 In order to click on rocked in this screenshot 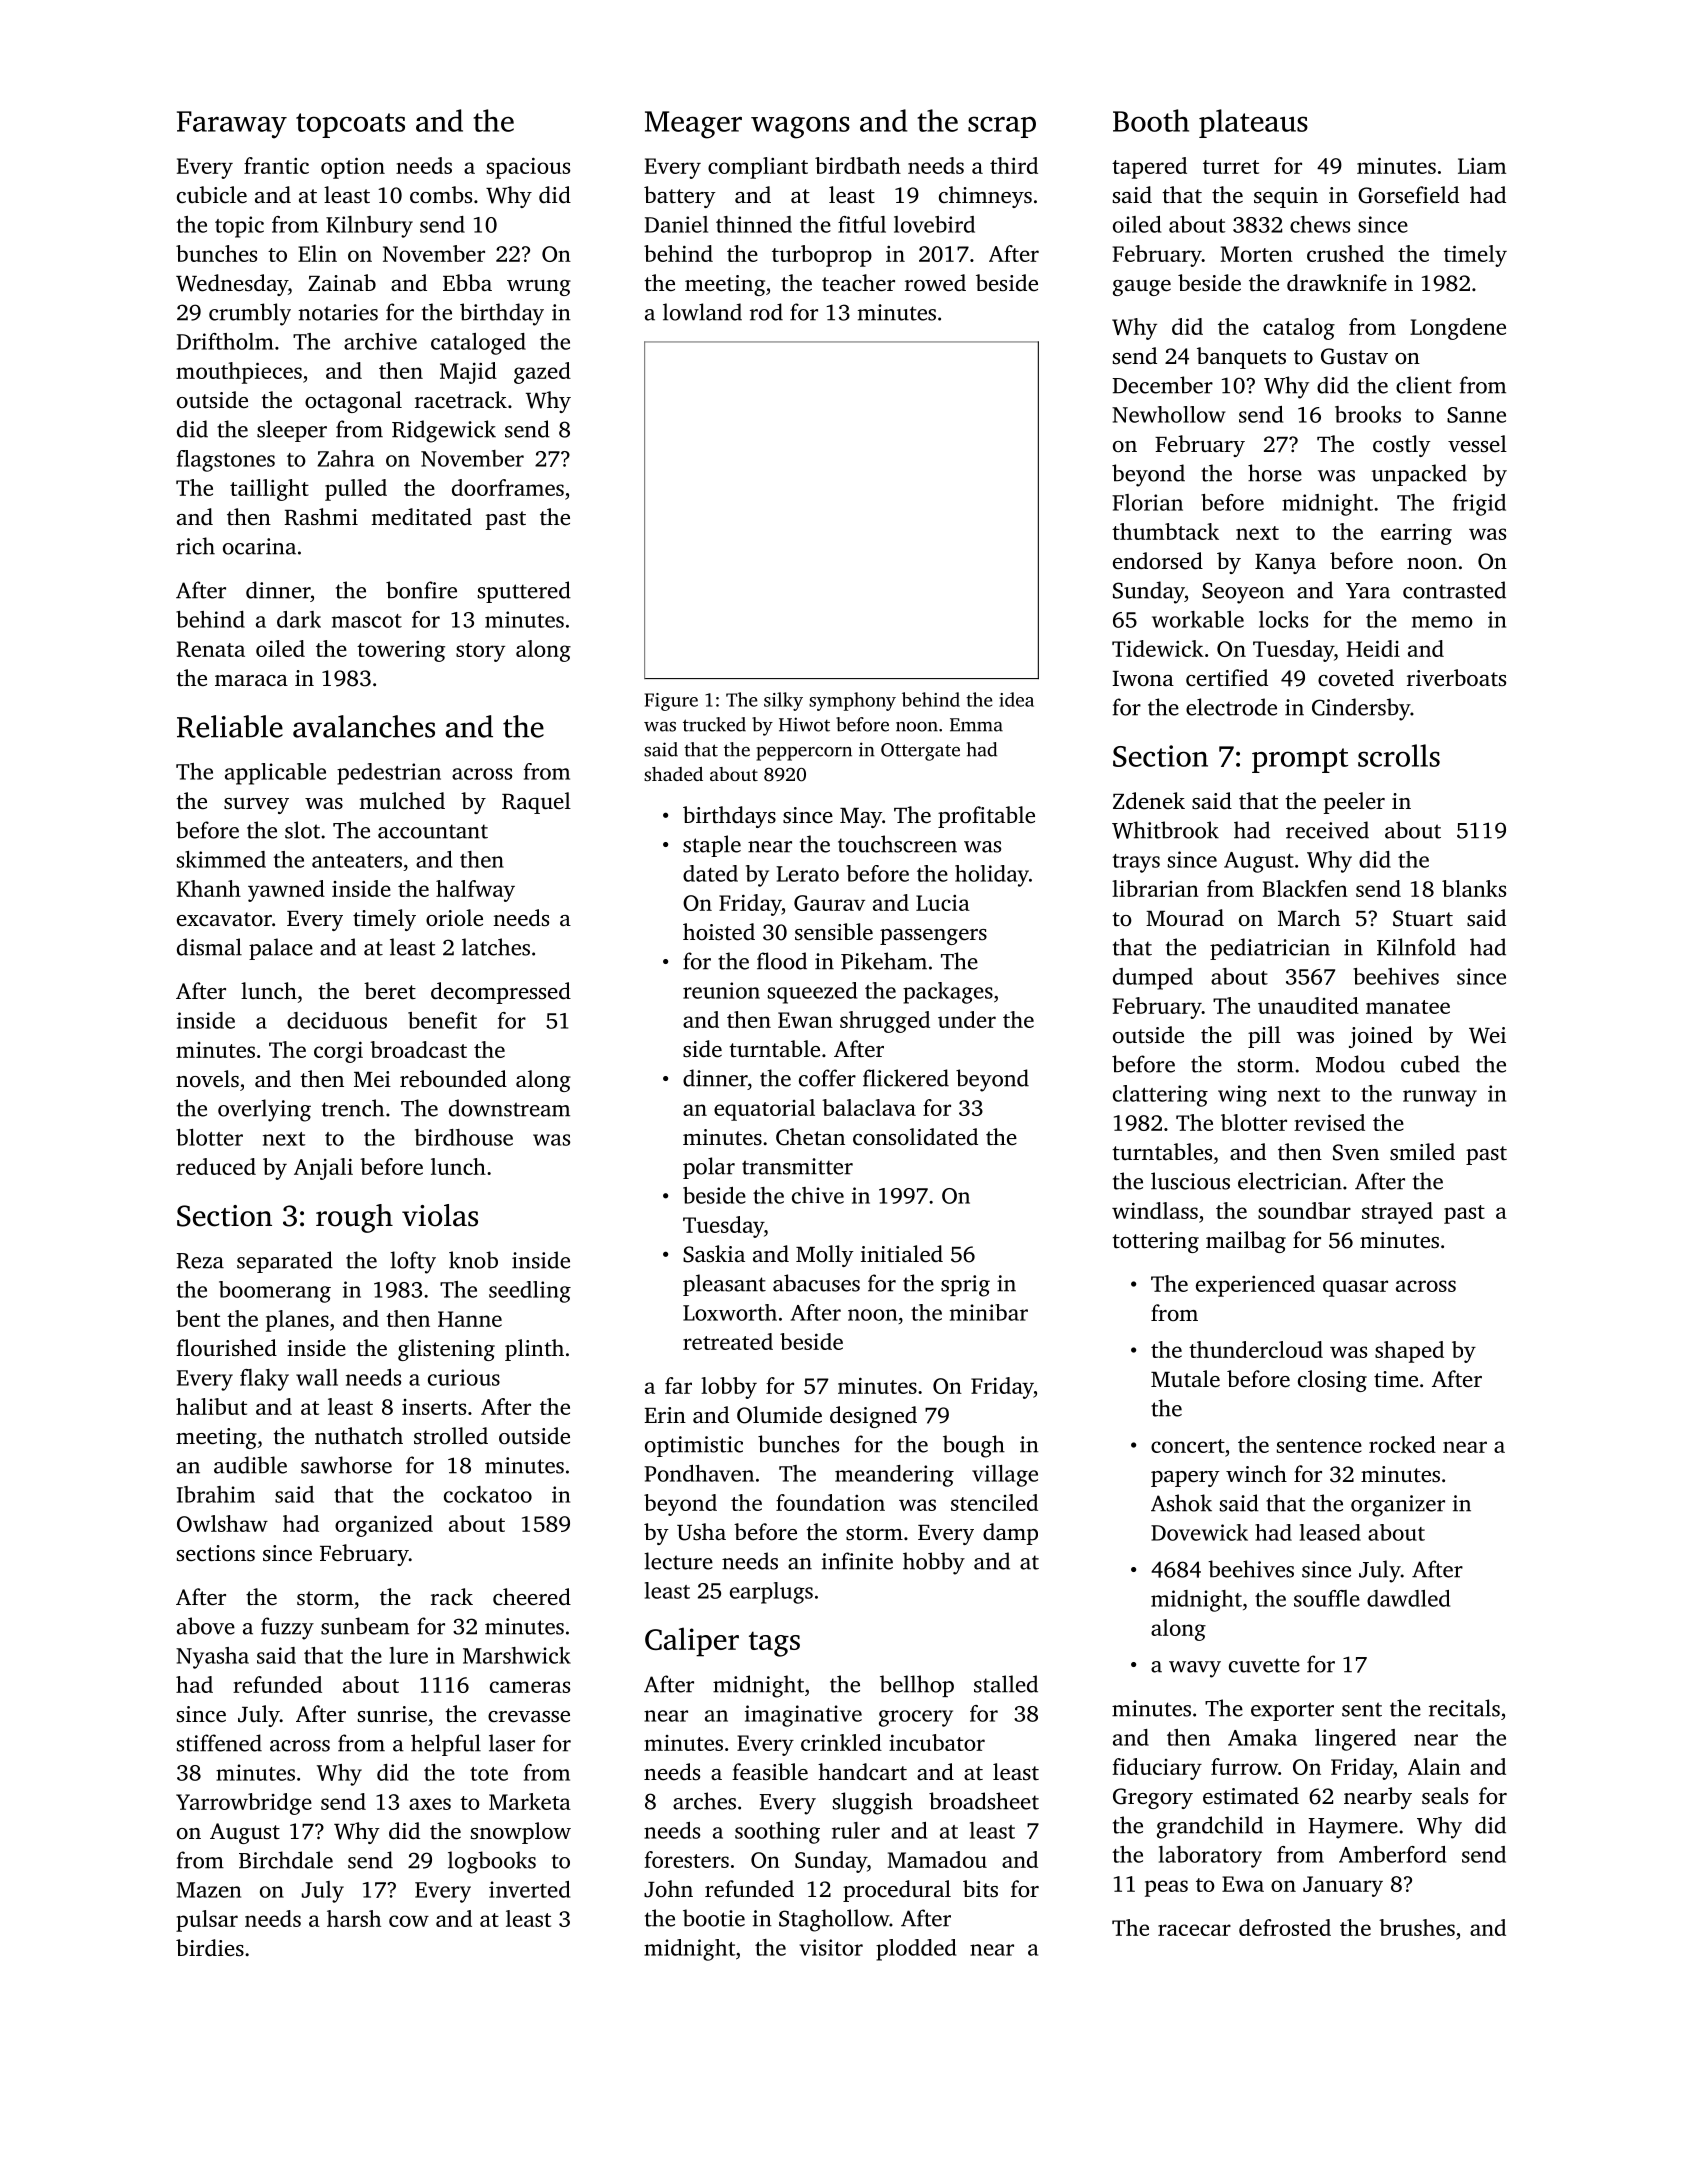, I will do `click(1402, 1444)`.
